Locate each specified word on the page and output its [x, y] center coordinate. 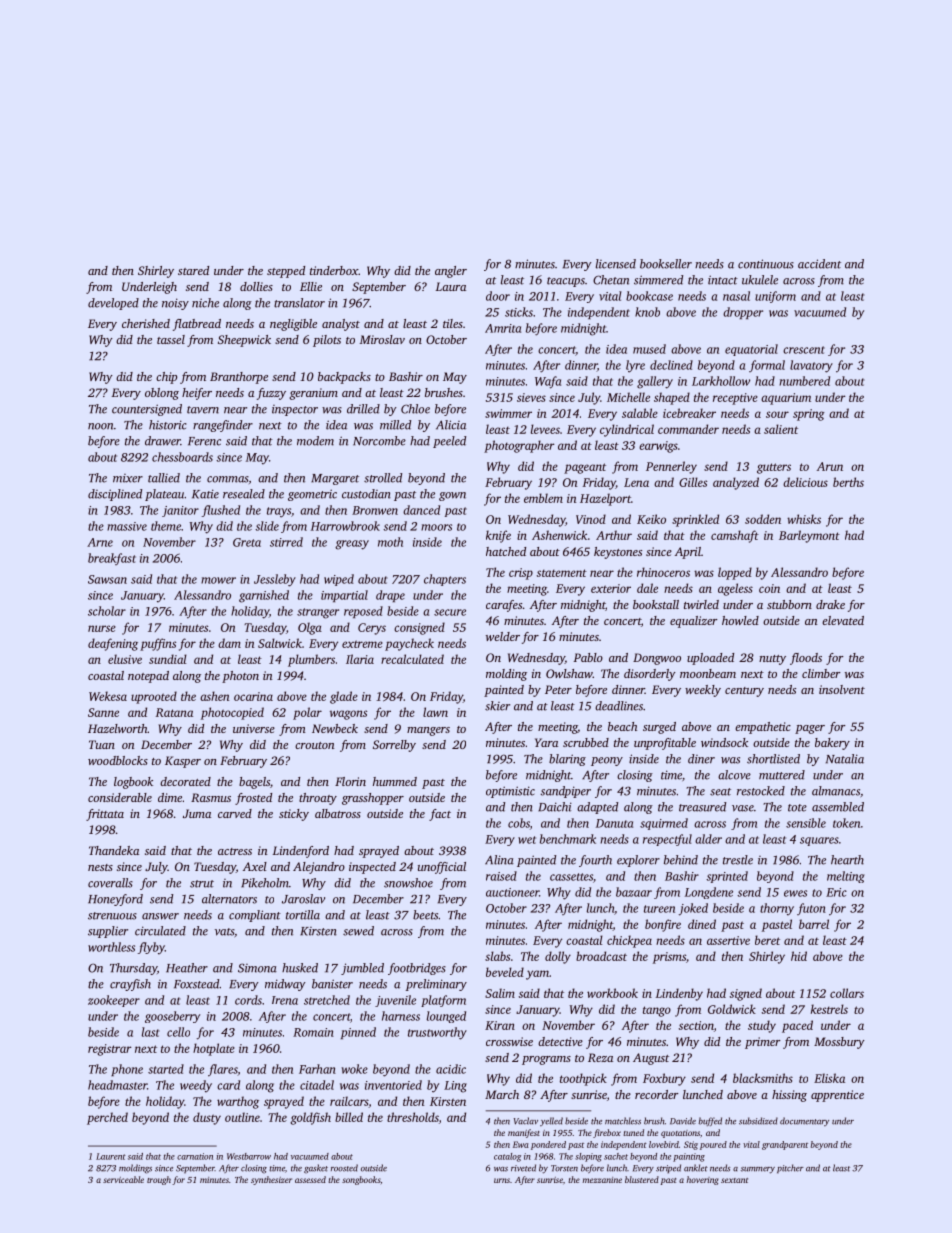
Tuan [102, 744]
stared [193, 270]
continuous [766, 264]
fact [440, 815]
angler [451, 272]
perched [107, 1118]
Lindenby [679, 994]
